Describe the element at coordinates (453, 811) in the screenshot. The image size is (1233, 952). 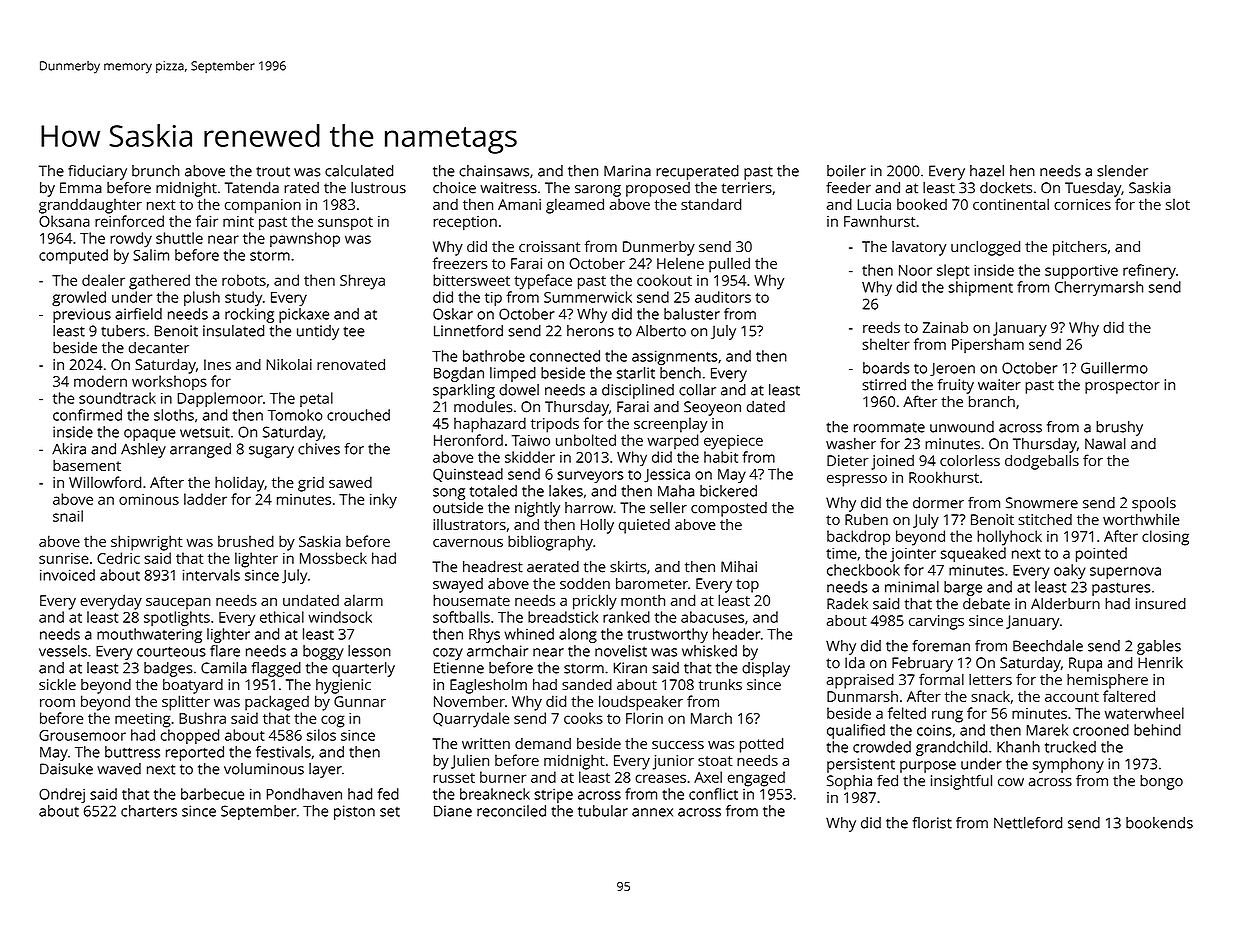
I see `Diane` at that location.
